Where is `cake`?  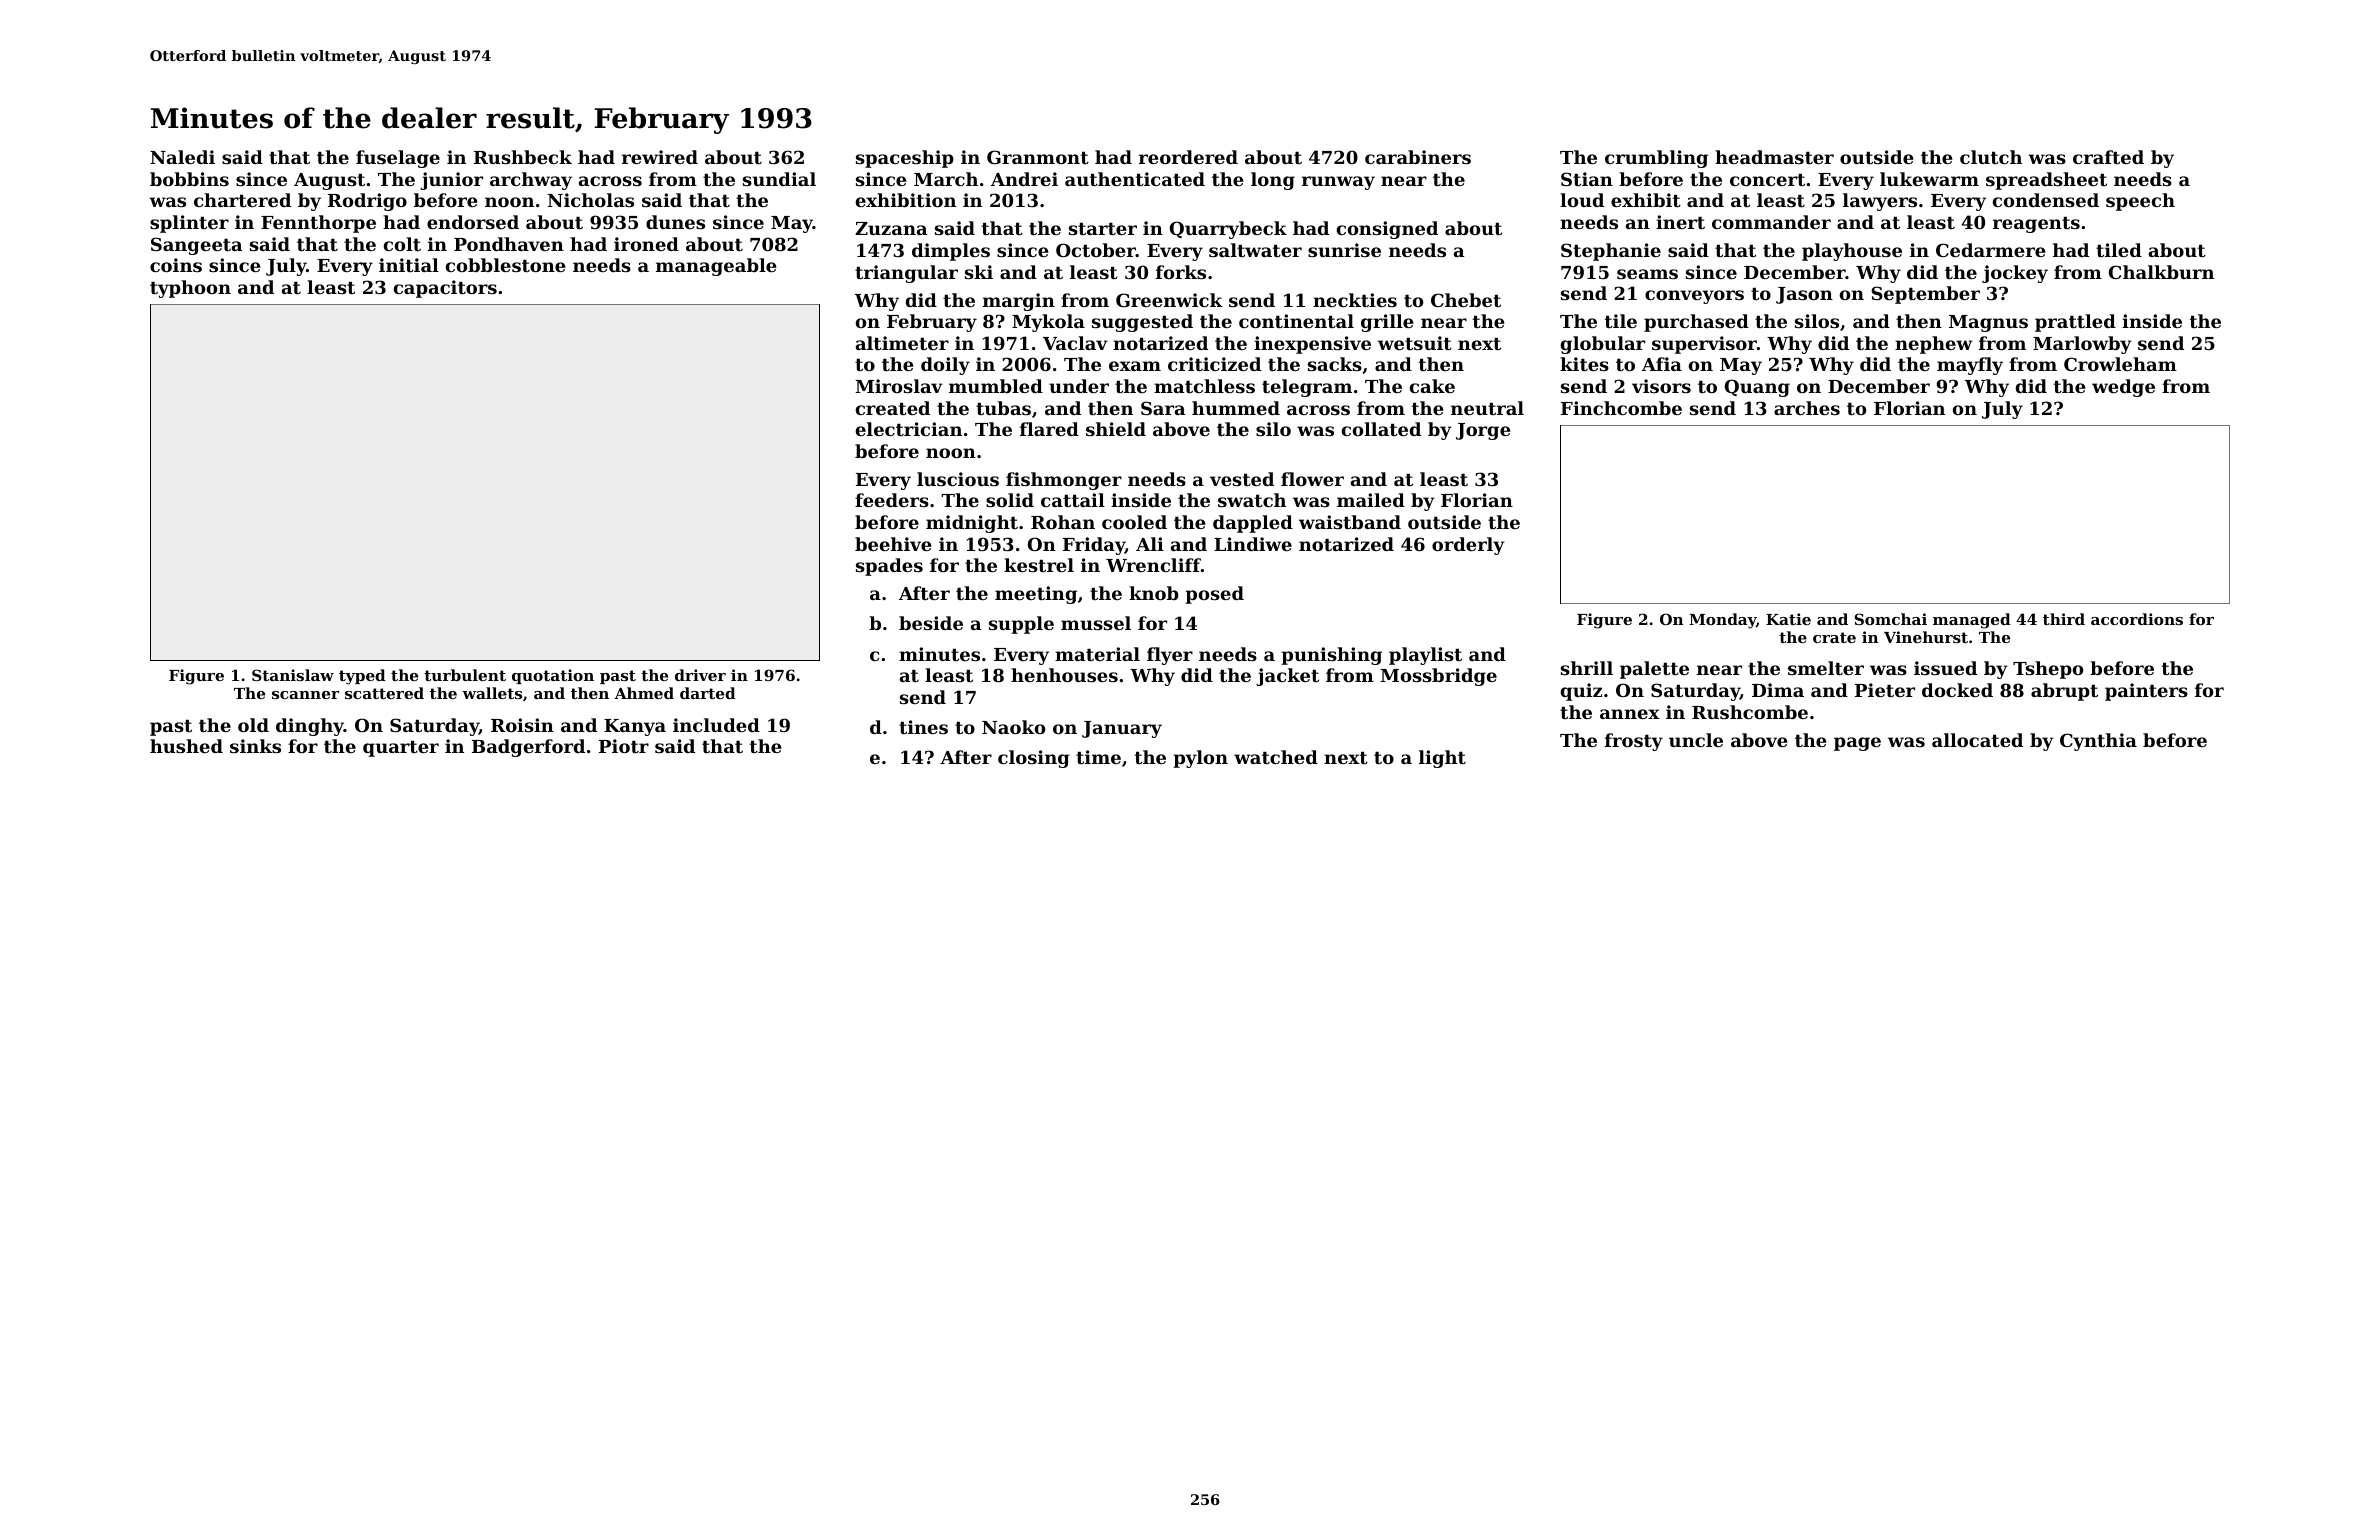 cake is located at coordinates (1432, 386).
